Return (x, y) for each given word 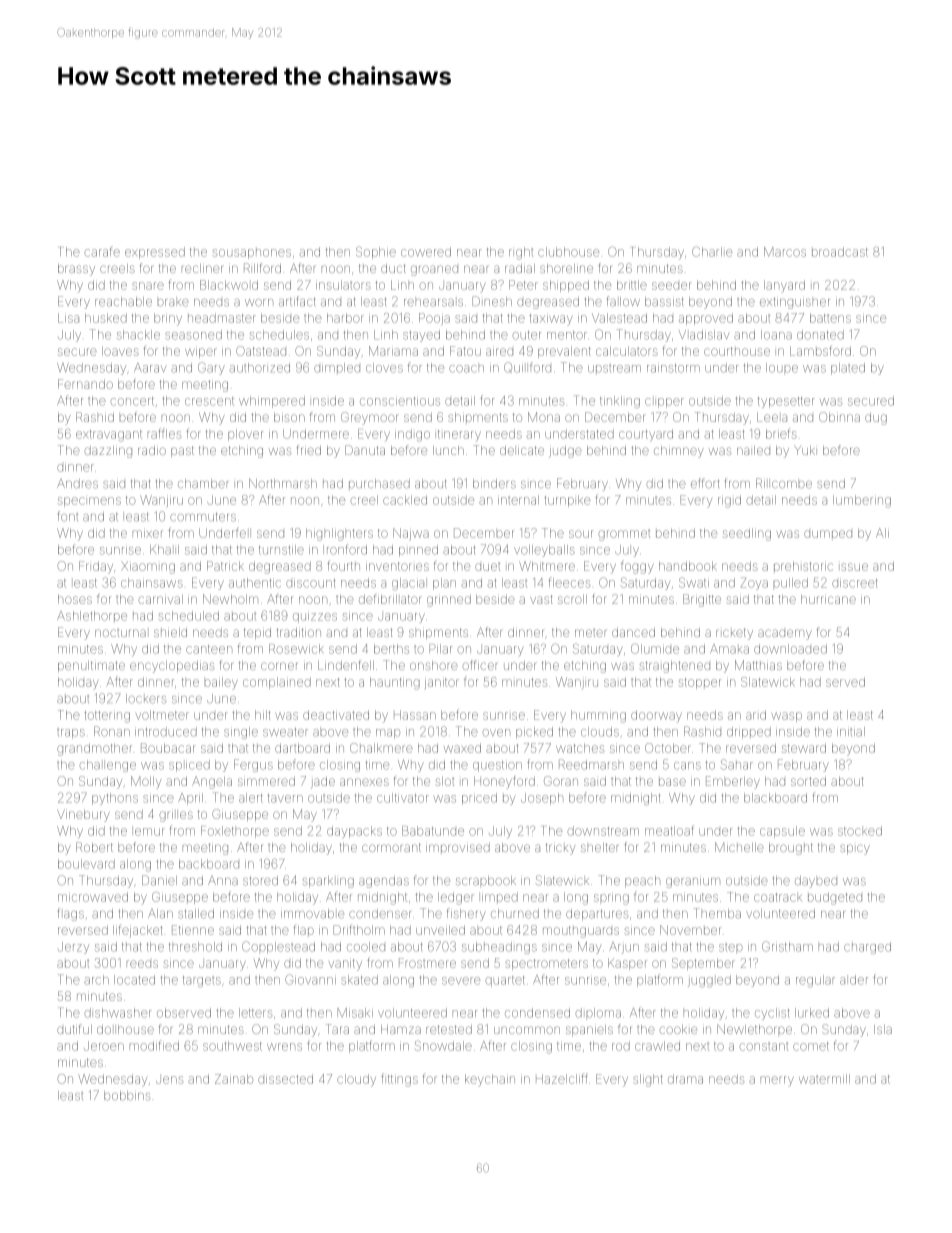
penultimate (91, 666)
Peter (523, 285)
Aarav (150, 368)
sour (580, 534)
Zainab (234, 1079)
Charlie (712, 252)
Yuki (805, 450)
